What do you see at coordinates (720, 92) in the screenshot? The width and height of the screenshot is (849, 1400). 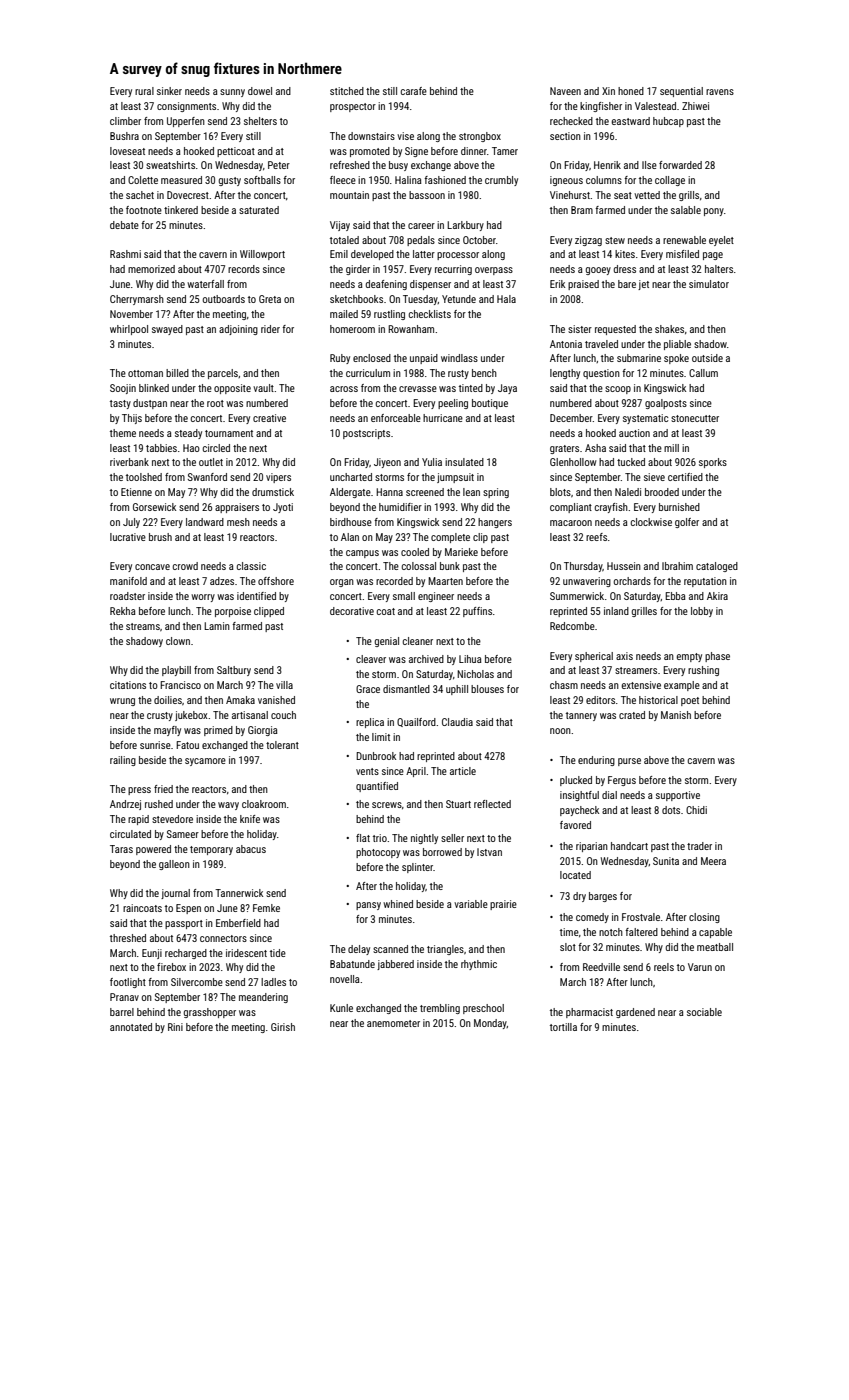 I see `ravens` at bounding box center [720, 92].
